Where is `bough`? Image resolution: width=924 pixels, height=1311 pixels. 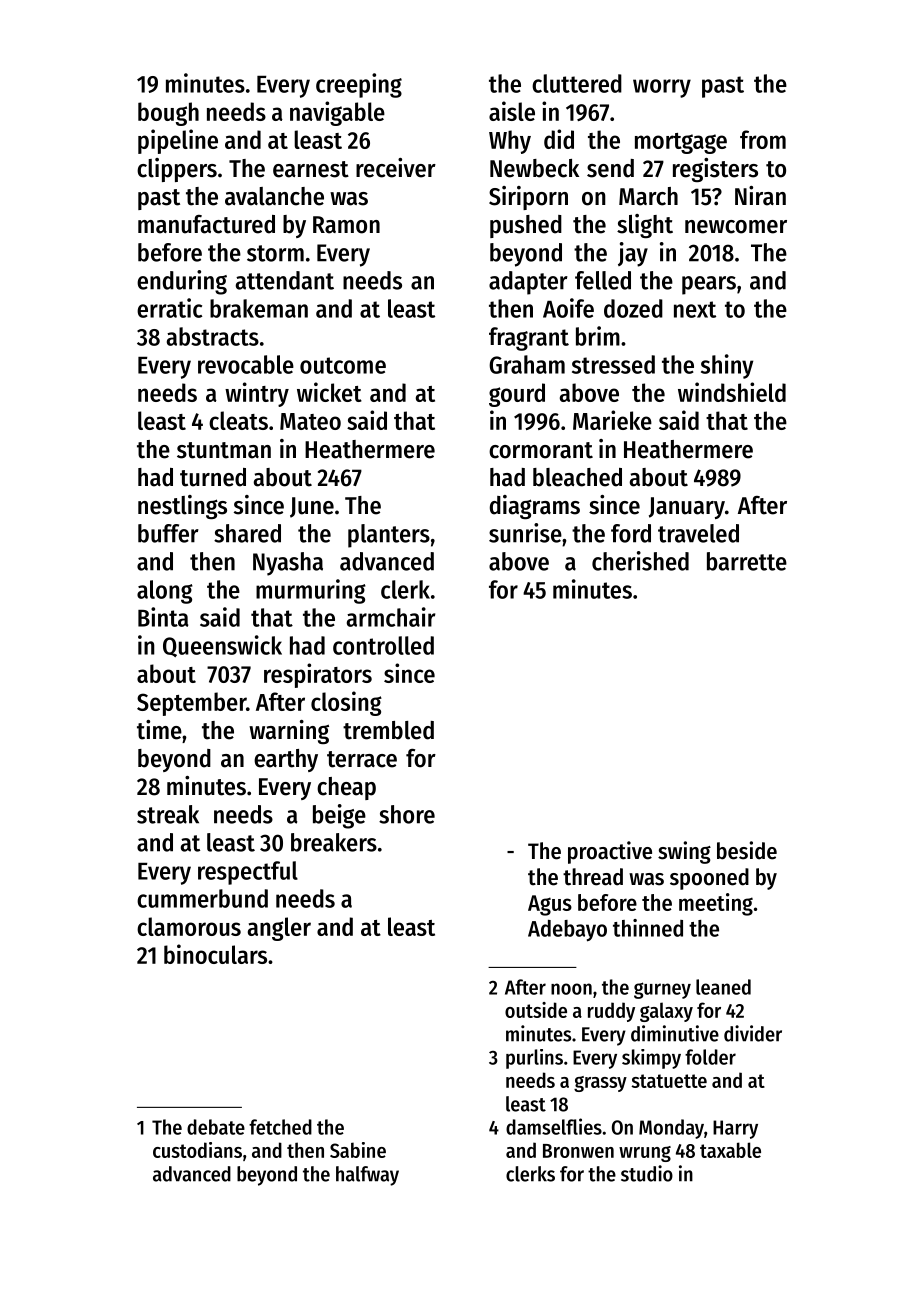
bough is located at coordinates (168, 114).
